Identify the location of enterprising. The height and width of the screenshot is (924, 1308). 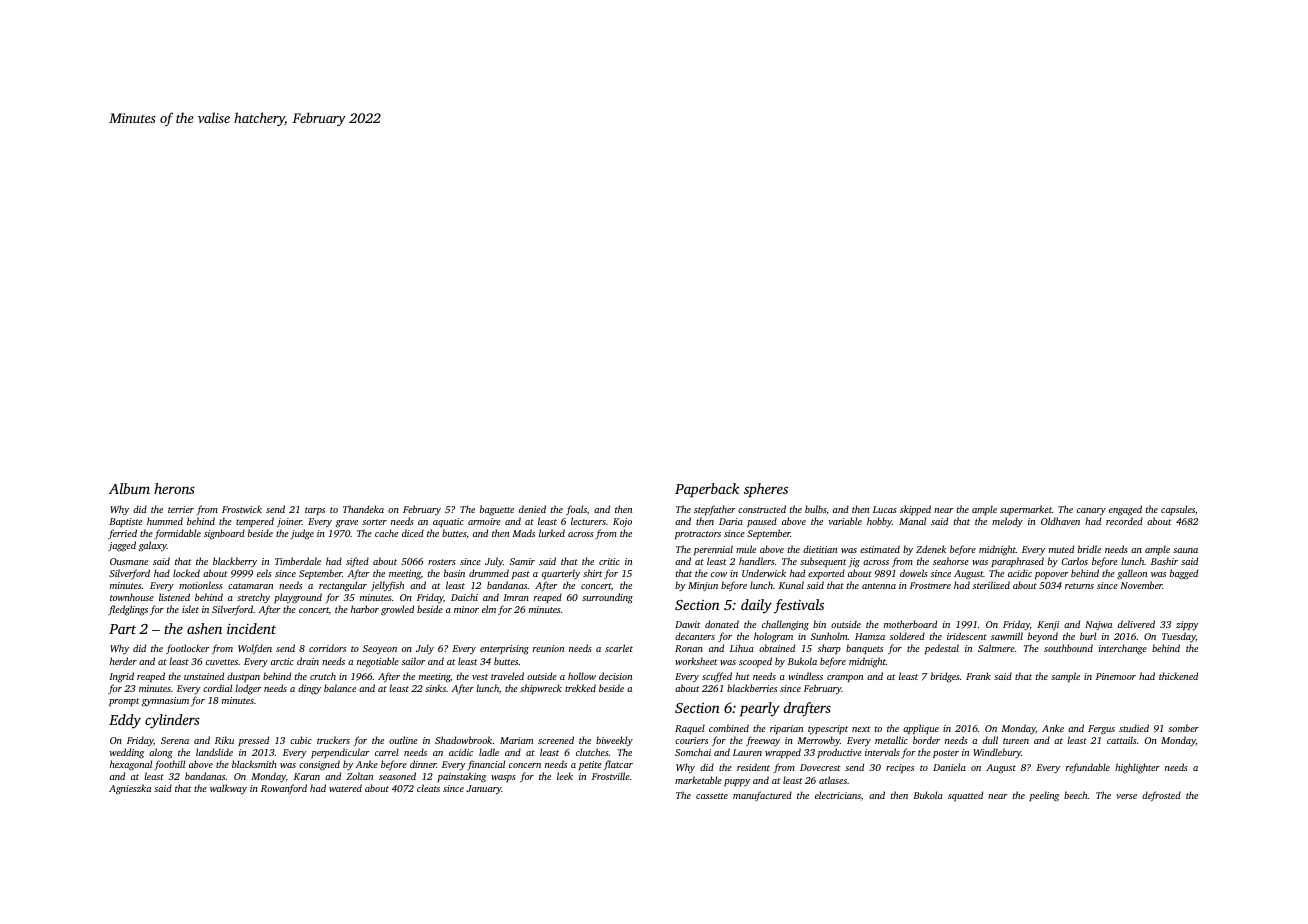
(504, 650).
